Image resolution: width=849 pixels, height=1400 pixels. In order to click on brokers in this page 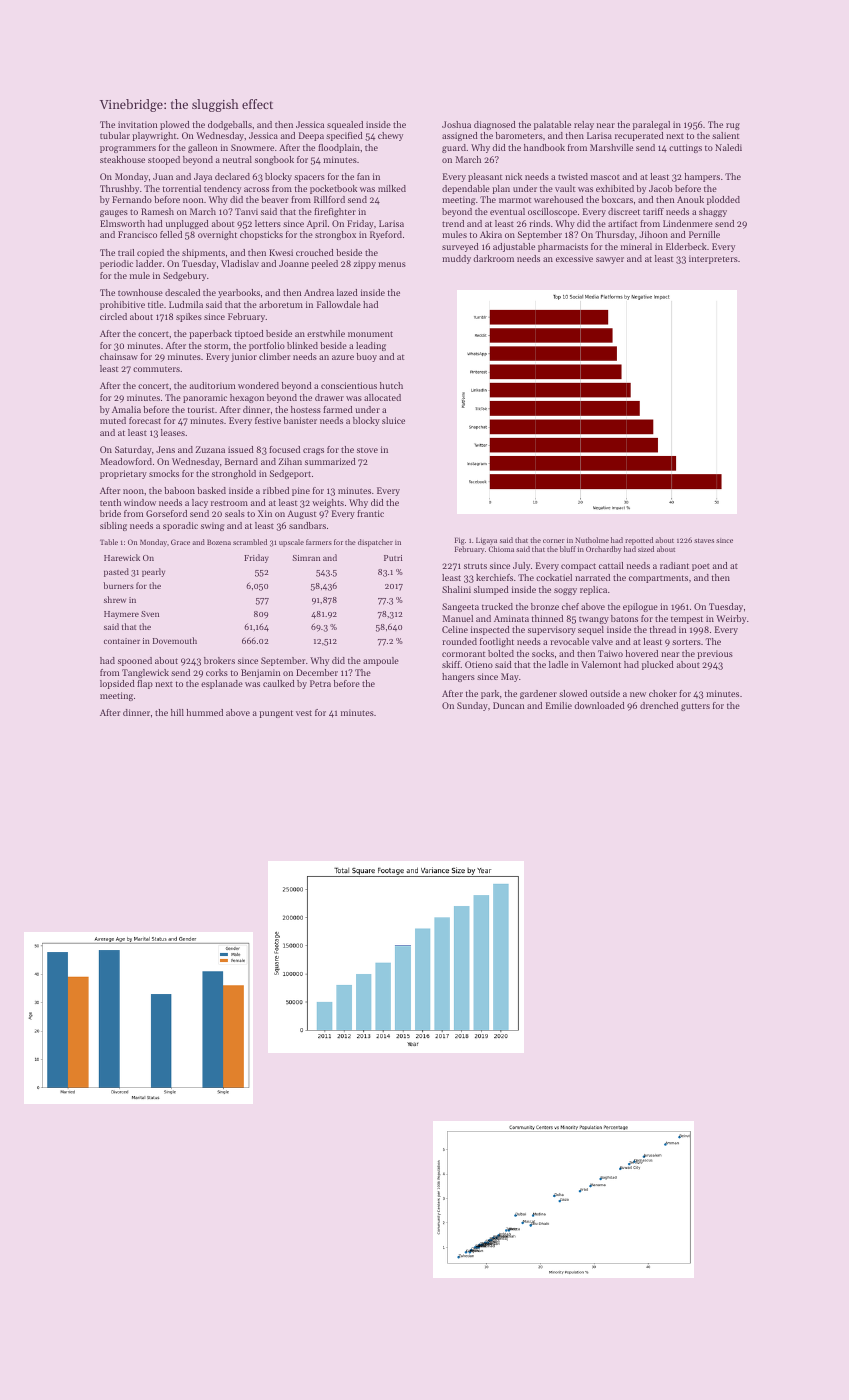, I will do `click(219, 660)`.
